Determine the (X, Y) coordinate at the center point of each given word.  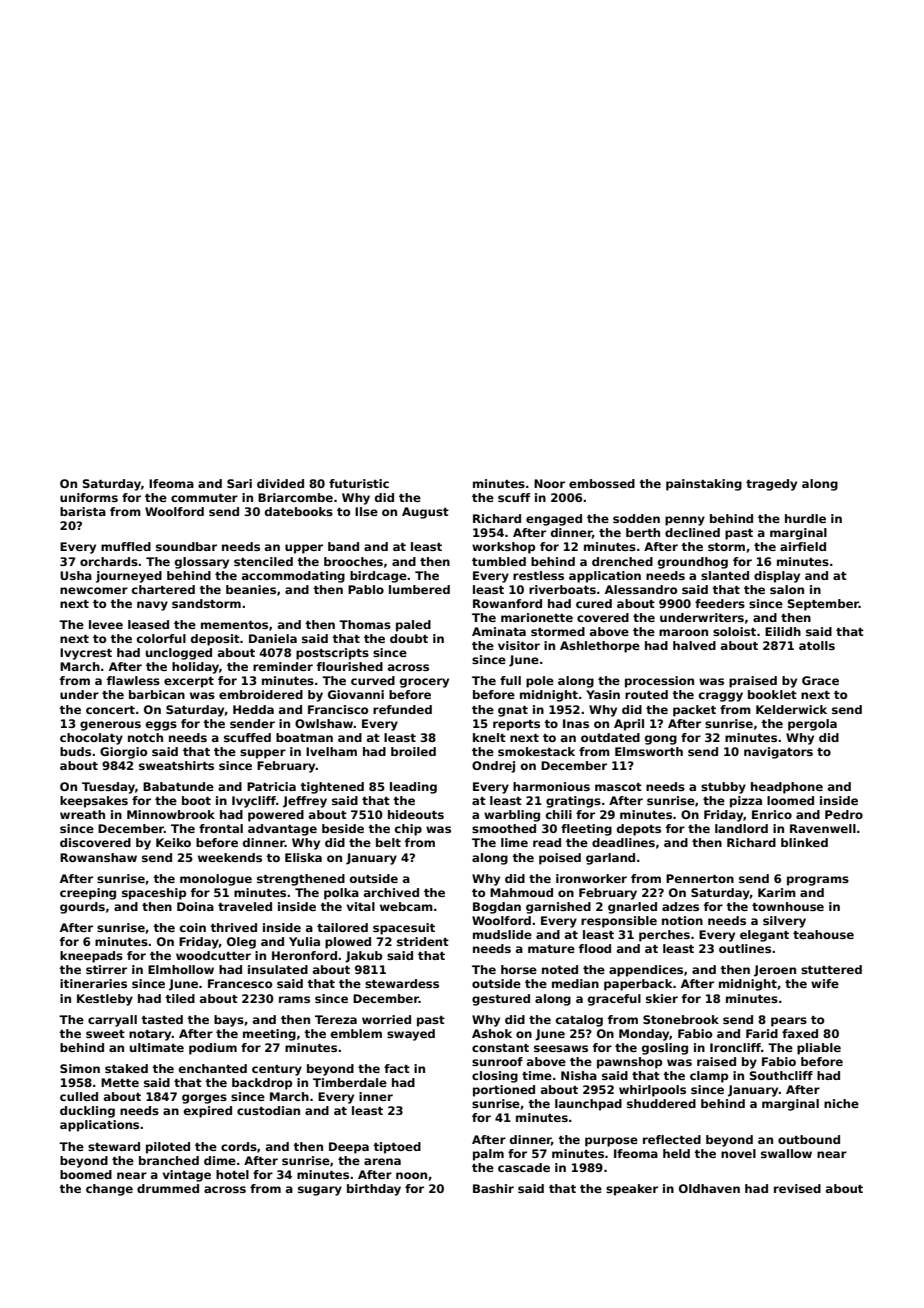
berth (643, 532)
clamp (709, 1077)
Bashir (493, 1188)
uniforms (89, 497)
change (109, 1190)
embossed (602, 483)
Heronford (304, 955)
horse (519, 969)
